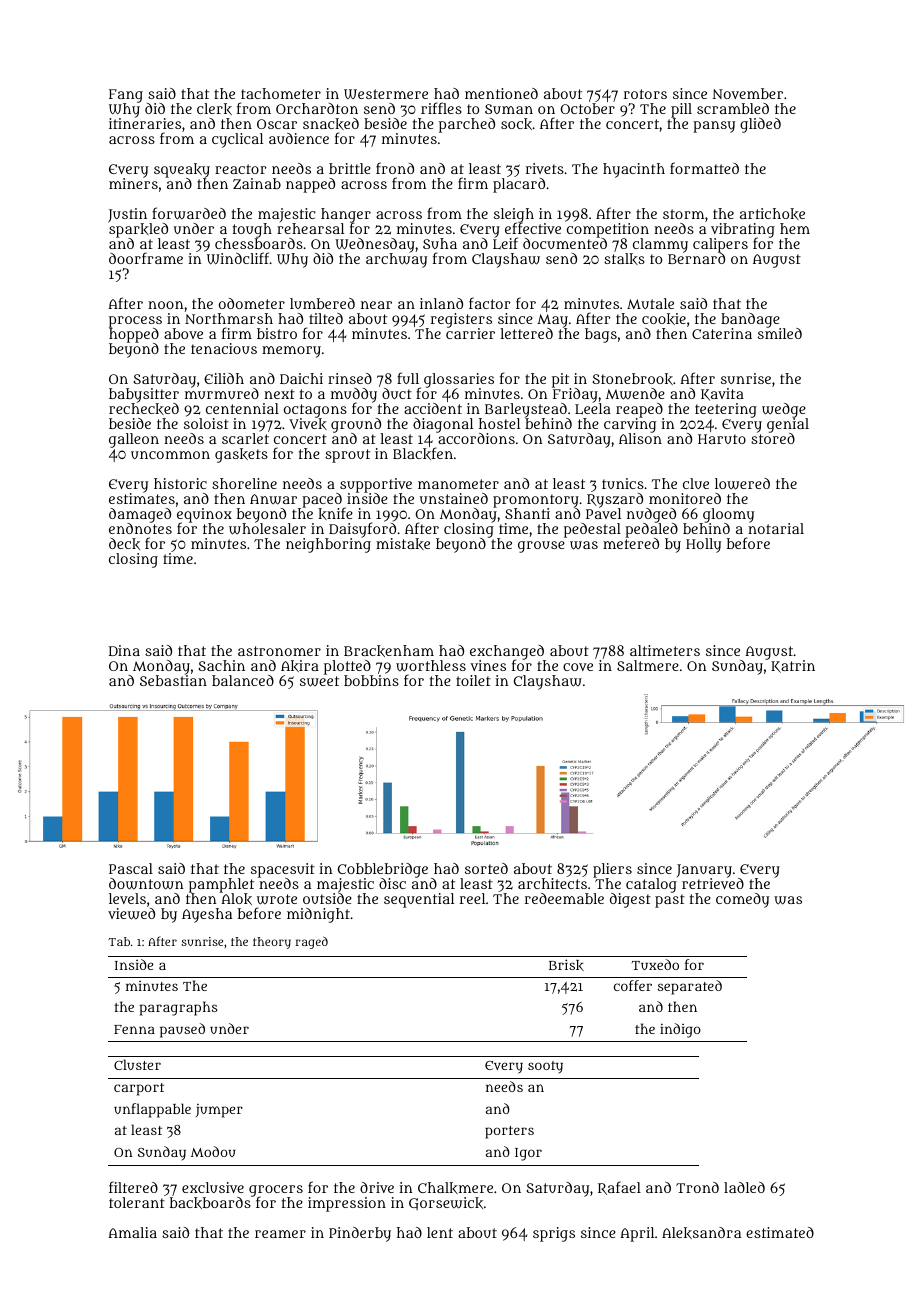  I want to click on scrambled, so click(733, 108).
